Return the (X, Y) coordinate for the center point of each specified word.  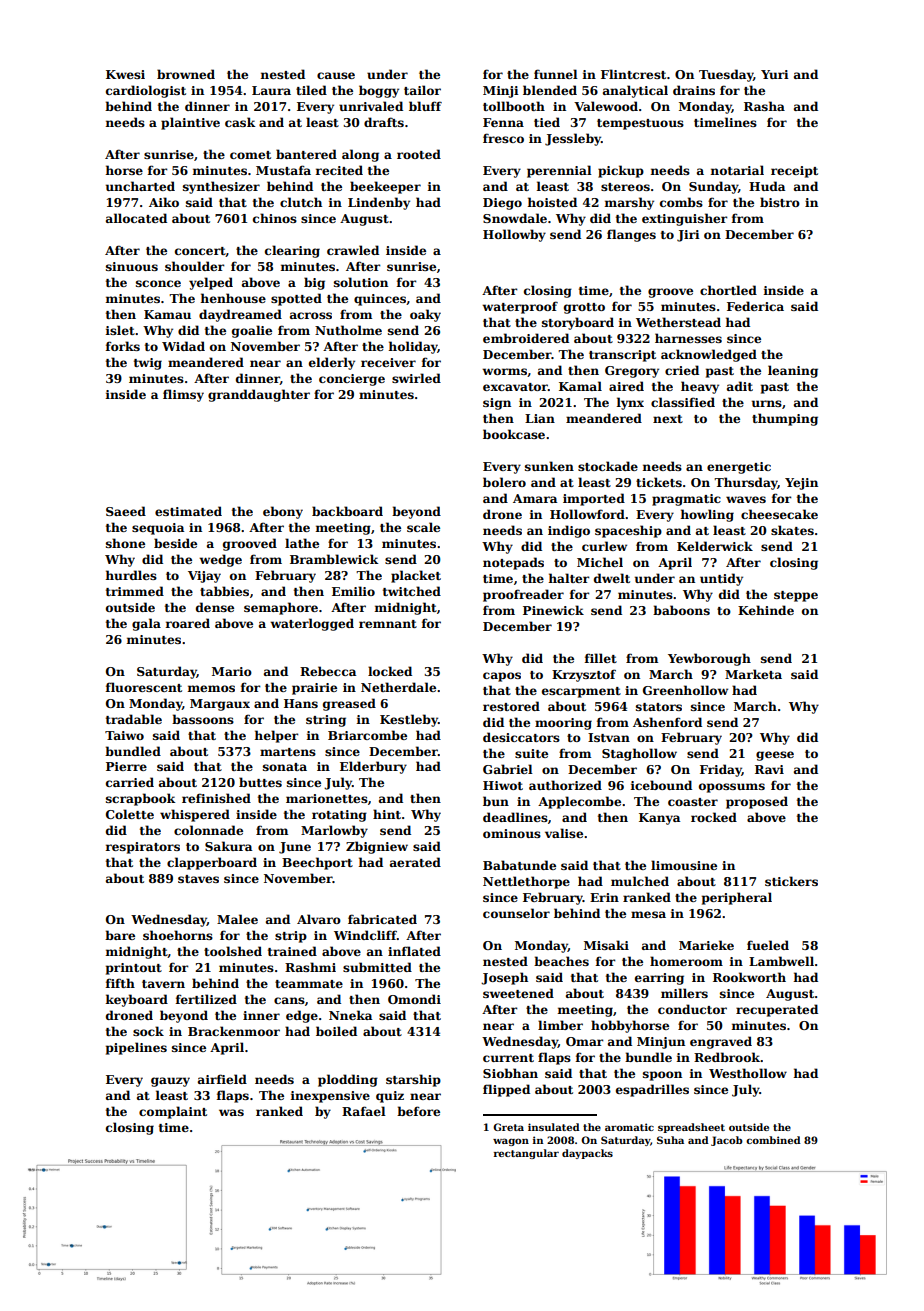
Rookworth (749, 977)
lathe (302, 543)
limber (560, 1025)
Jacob (727, 1141)
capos (502, 677)
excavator (515, 387)
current (508, 1058)
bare (120, 935)
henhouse (233, 298)
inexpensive (330, 1097)
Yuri (775, 74)
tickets (659, 482)
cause (336, 75)
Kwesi (125, 74)
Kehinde (766, 610)
